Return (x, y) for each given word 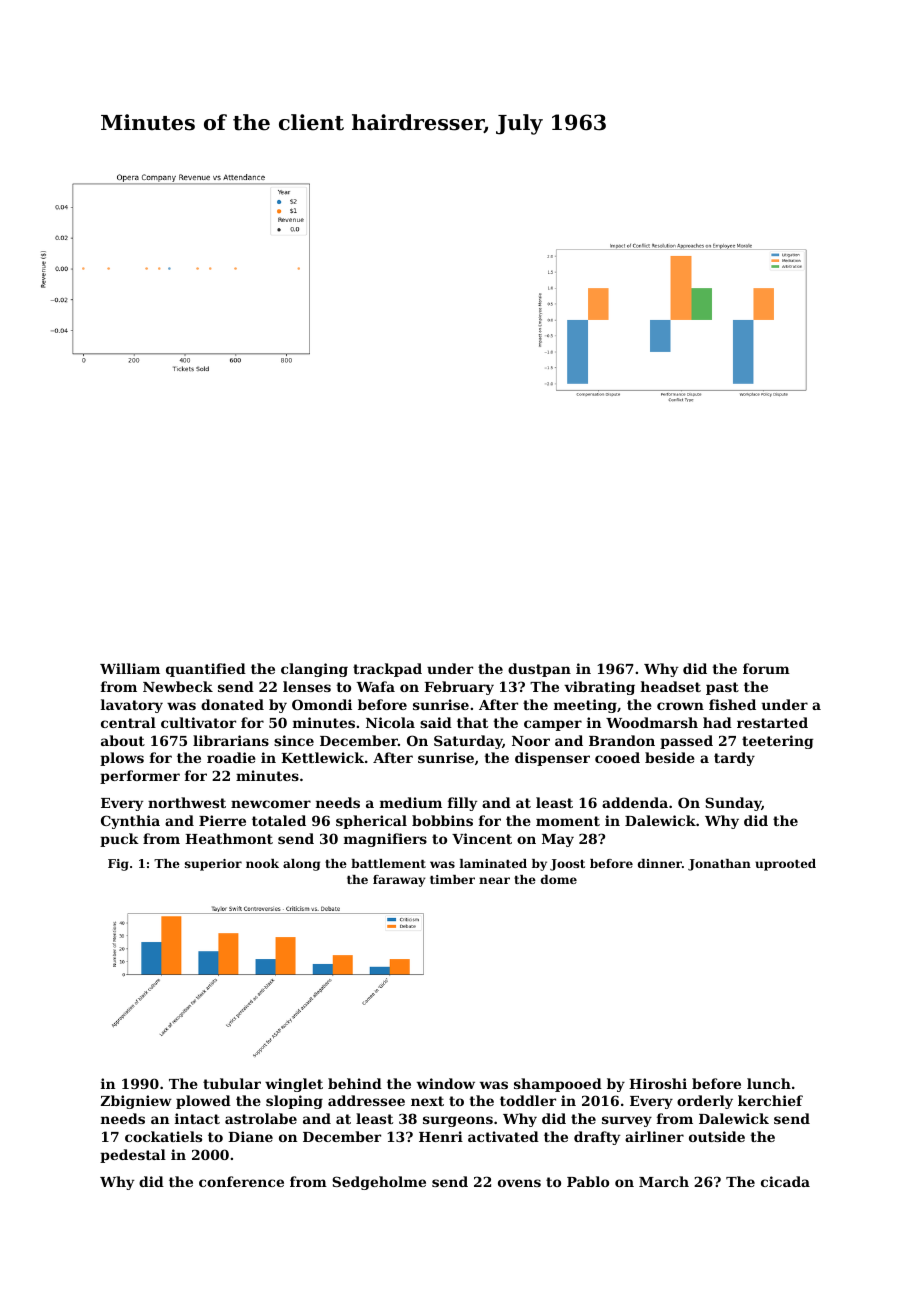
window (446, 1083)
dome (559, 879)
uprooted (785, 865)
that (472, 722)
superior (213, 865)
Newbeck (178, 686)
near (494, 880)
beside (670, 757)
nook (262, 863)
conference (241, 1181)
